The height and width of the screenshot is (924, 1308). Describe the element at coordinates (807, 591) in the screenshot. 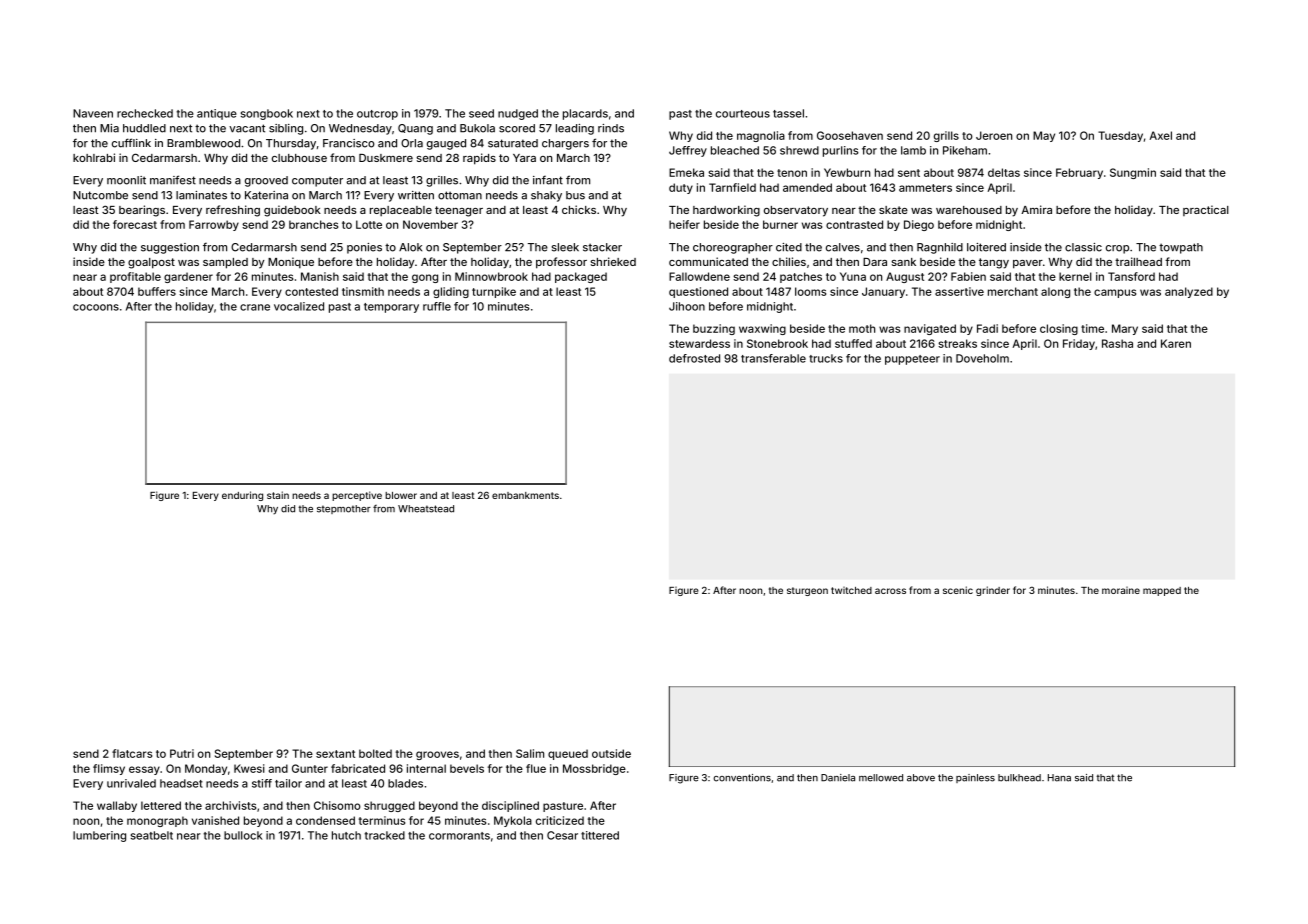

I see `sturgeon` at that location.
